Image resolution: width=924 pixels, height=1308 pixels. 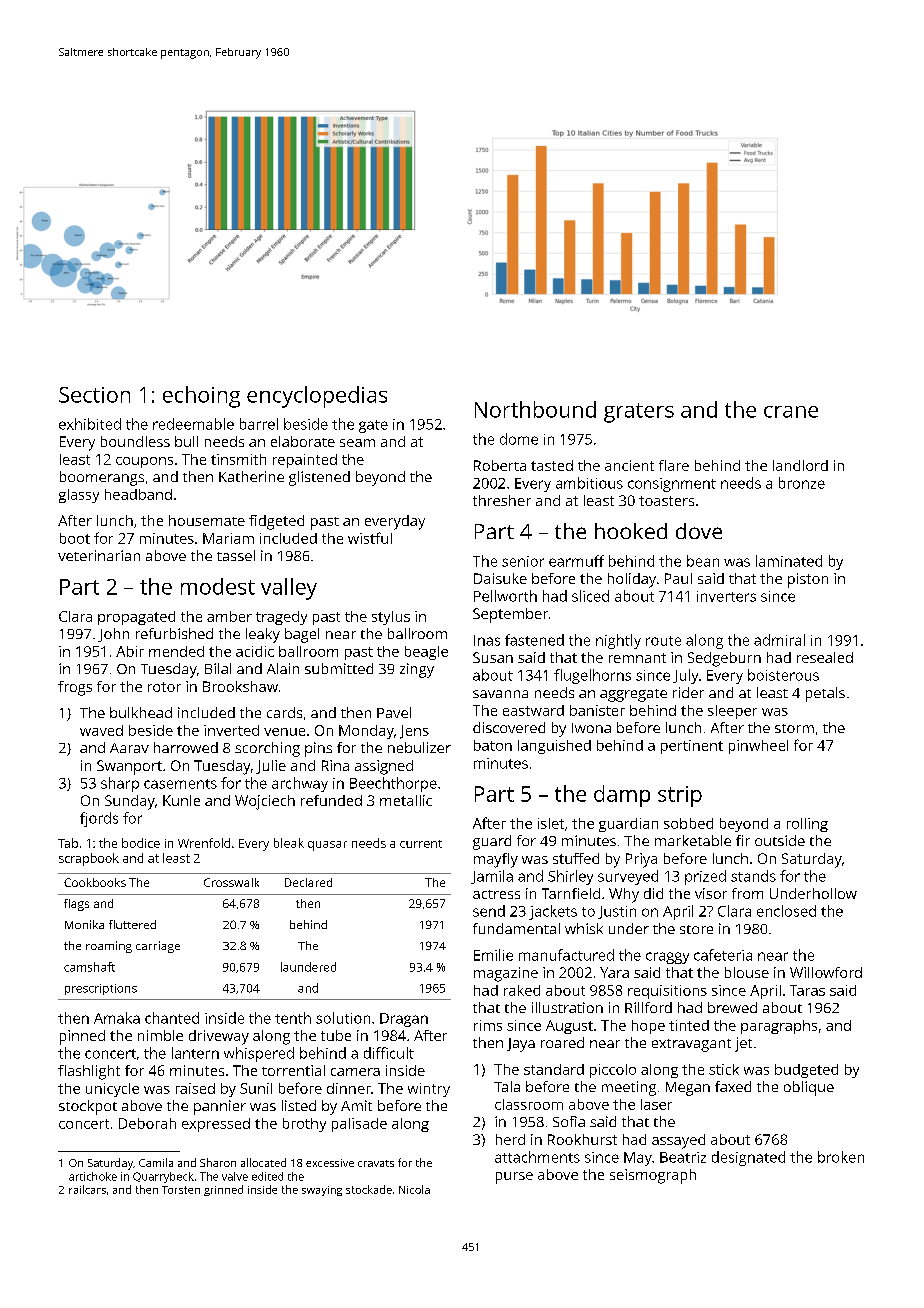 What do you see at coordinates (370, 538) in the image?
I see `wistful` at bounding box center [370, 538].
